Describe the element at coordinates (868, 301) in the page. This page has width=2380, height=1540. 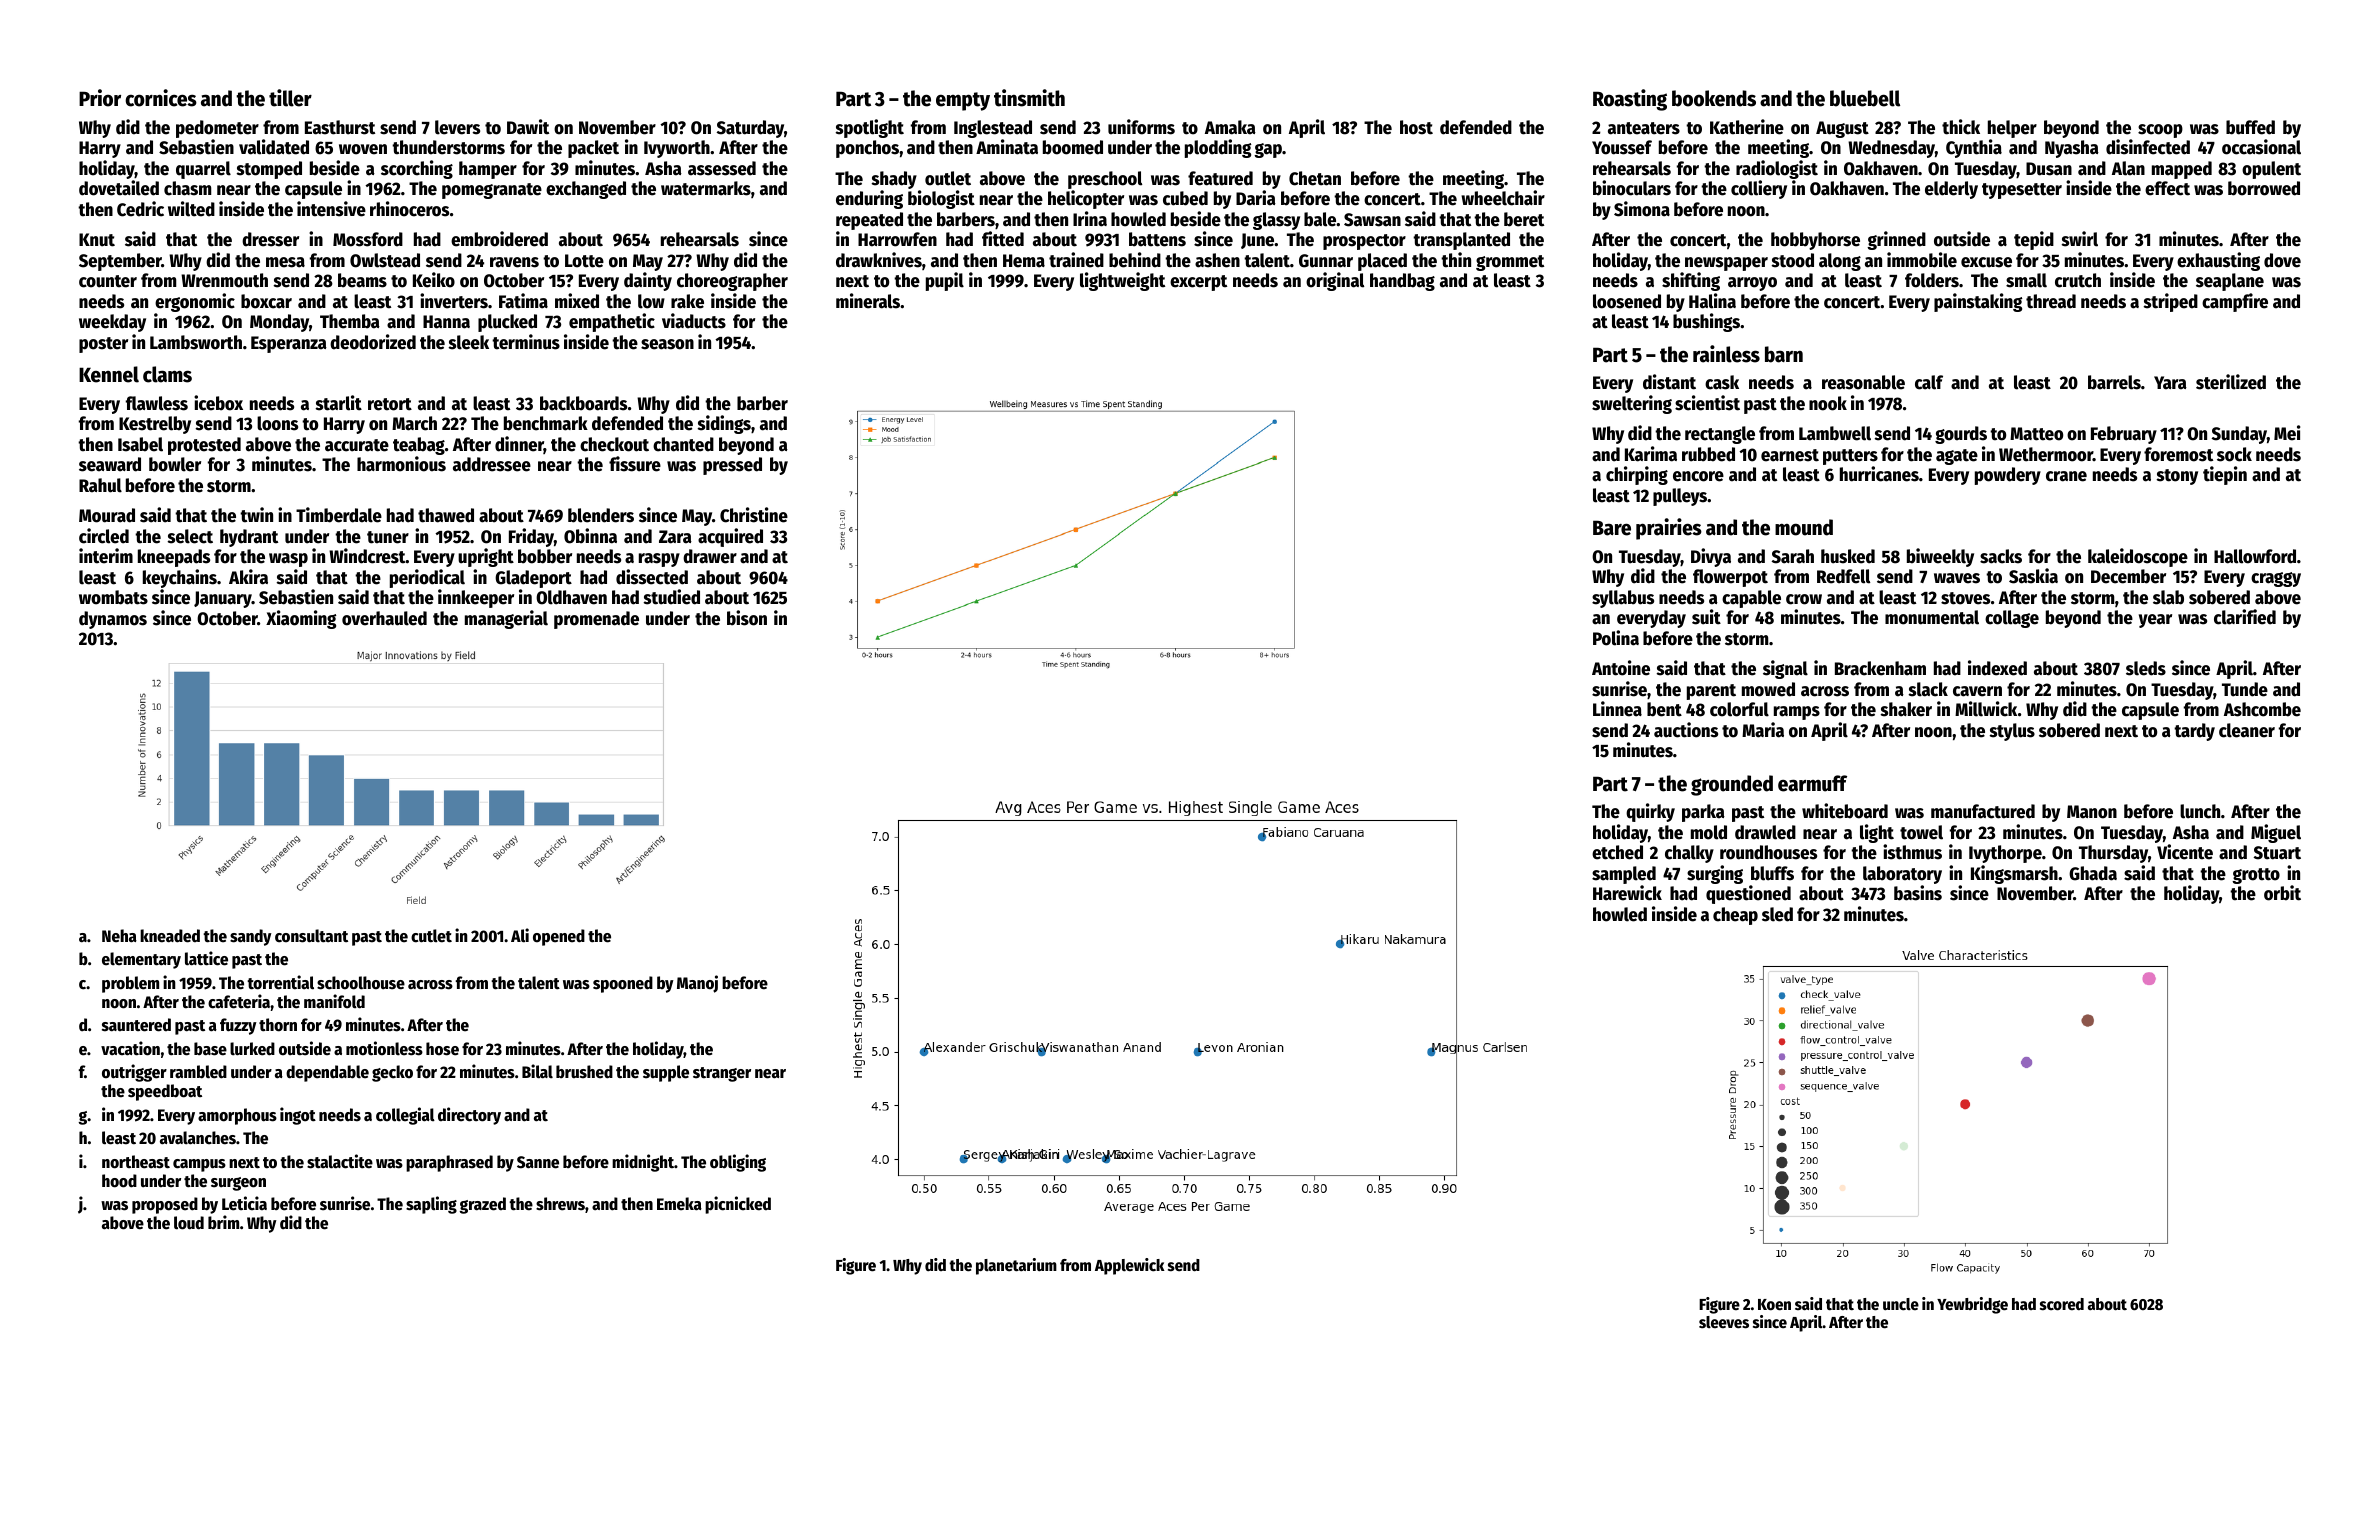
I see `minerals` at that location.
